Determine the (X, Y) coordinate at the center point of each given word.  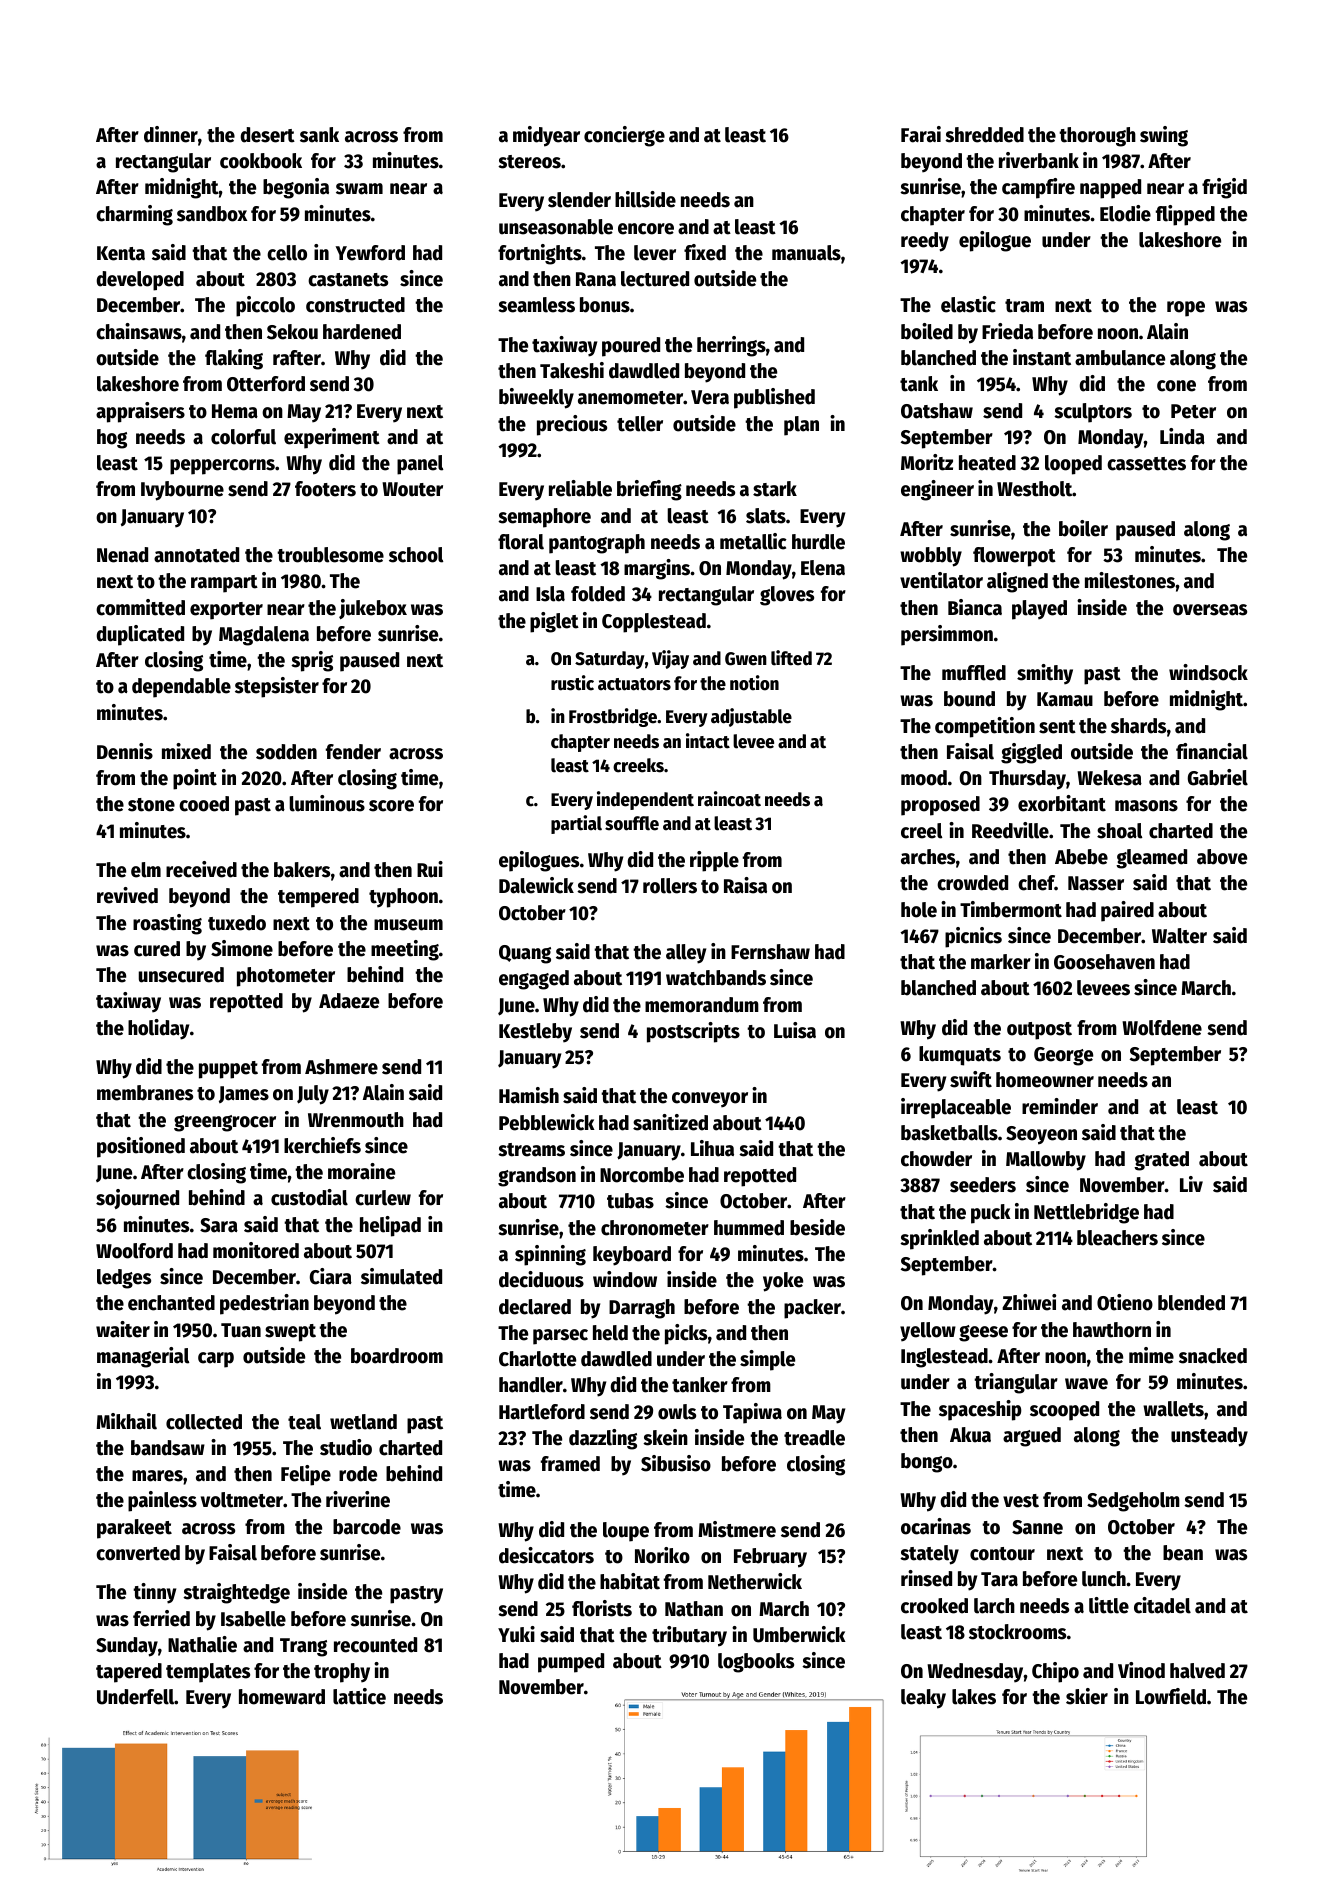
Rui (430, 869)
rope (1186, 309)
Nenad (122, 555)
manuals (806, 253)
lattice (359, 1696)
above (1222, 857)
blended (1191, 1303)
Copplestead (654, 623)
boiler (1083, 528)
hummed (749, 1228)
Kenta (121, 253)
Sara (219, 1225)
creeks (638, 765)
